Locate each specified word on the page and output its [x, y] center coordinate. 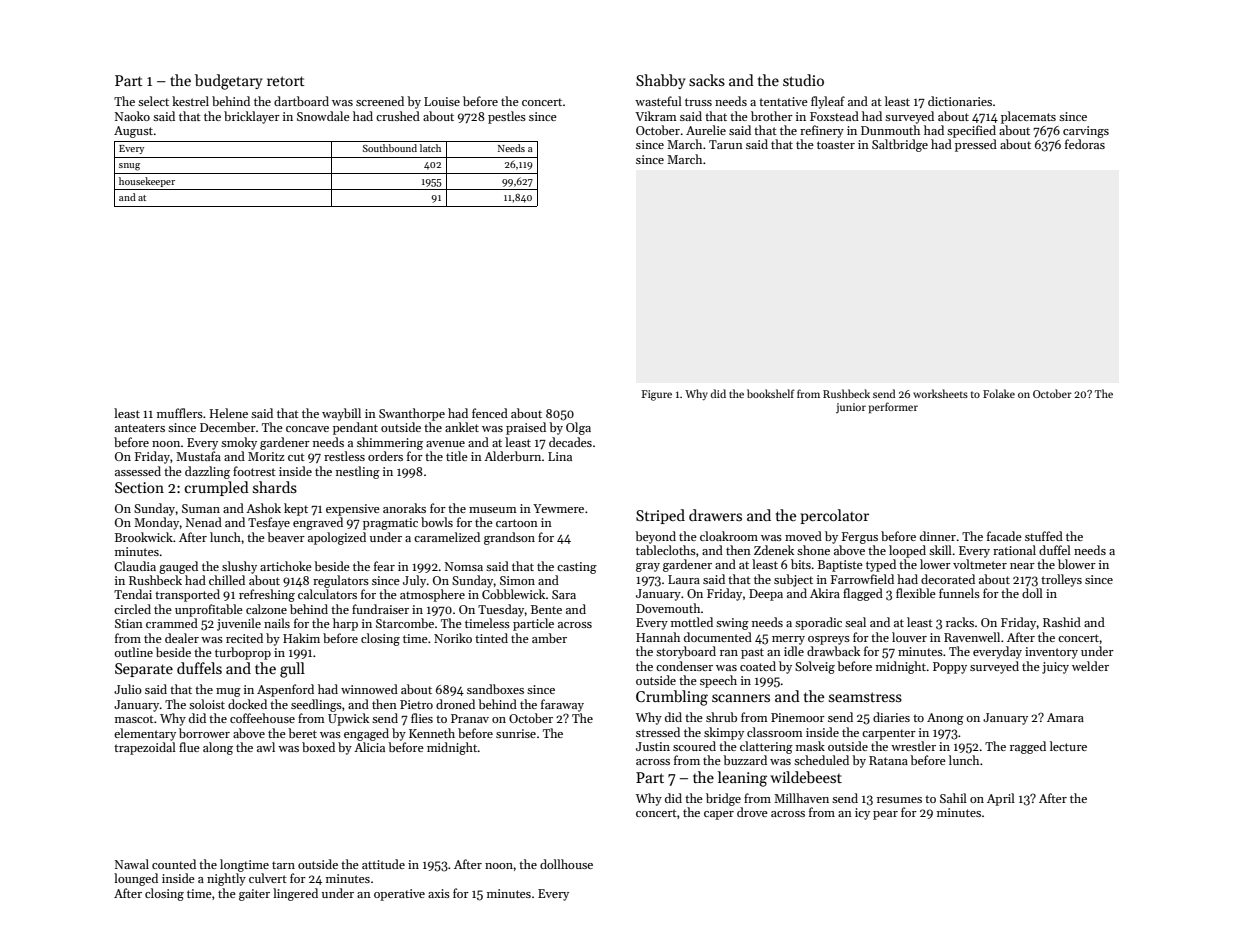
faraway [562, 705]
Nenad [204, 522]
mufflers [180, 413]
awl [266, 747]
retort [286, 81]
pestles [507, 117]
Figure [657, 395]
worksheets [940, 393]
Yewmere [558, 508]
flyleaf [828, 102]
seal [855, 622]
